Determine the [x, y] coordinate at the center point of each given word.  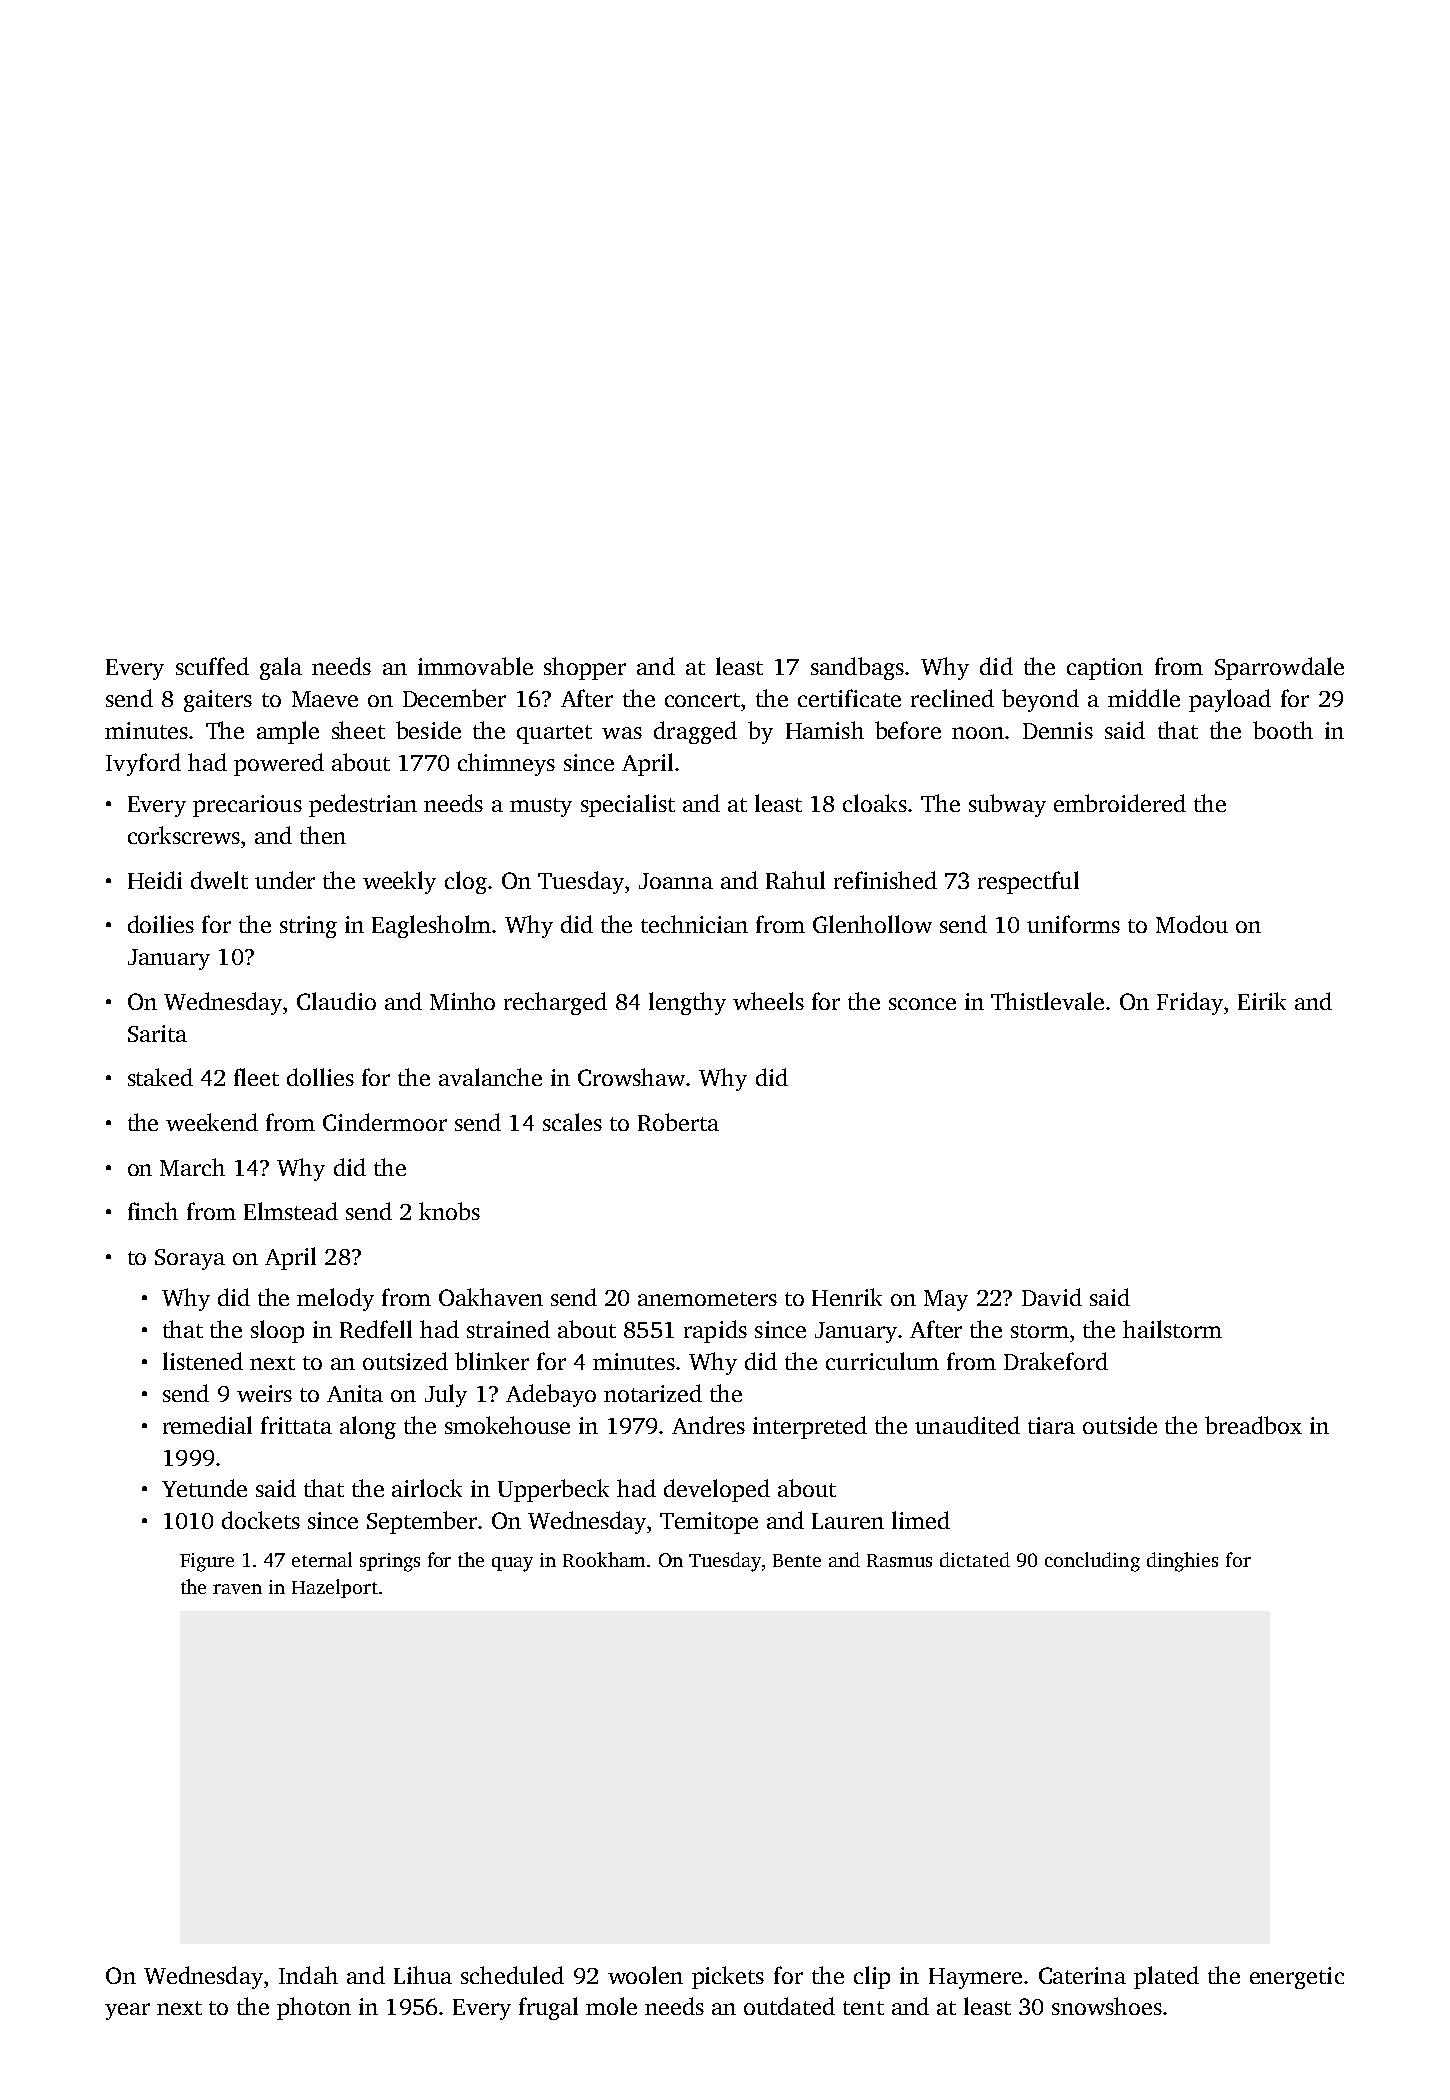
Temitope [709, 1523]
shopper [585, 668]
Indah [308, 1975]
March [192, 1167]
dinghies [1182, 1562]
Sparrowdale [1279, 668]
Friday [1190, 1003]
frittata [296, 1425]
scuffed [212, 666]
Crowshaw [632, 1077]
